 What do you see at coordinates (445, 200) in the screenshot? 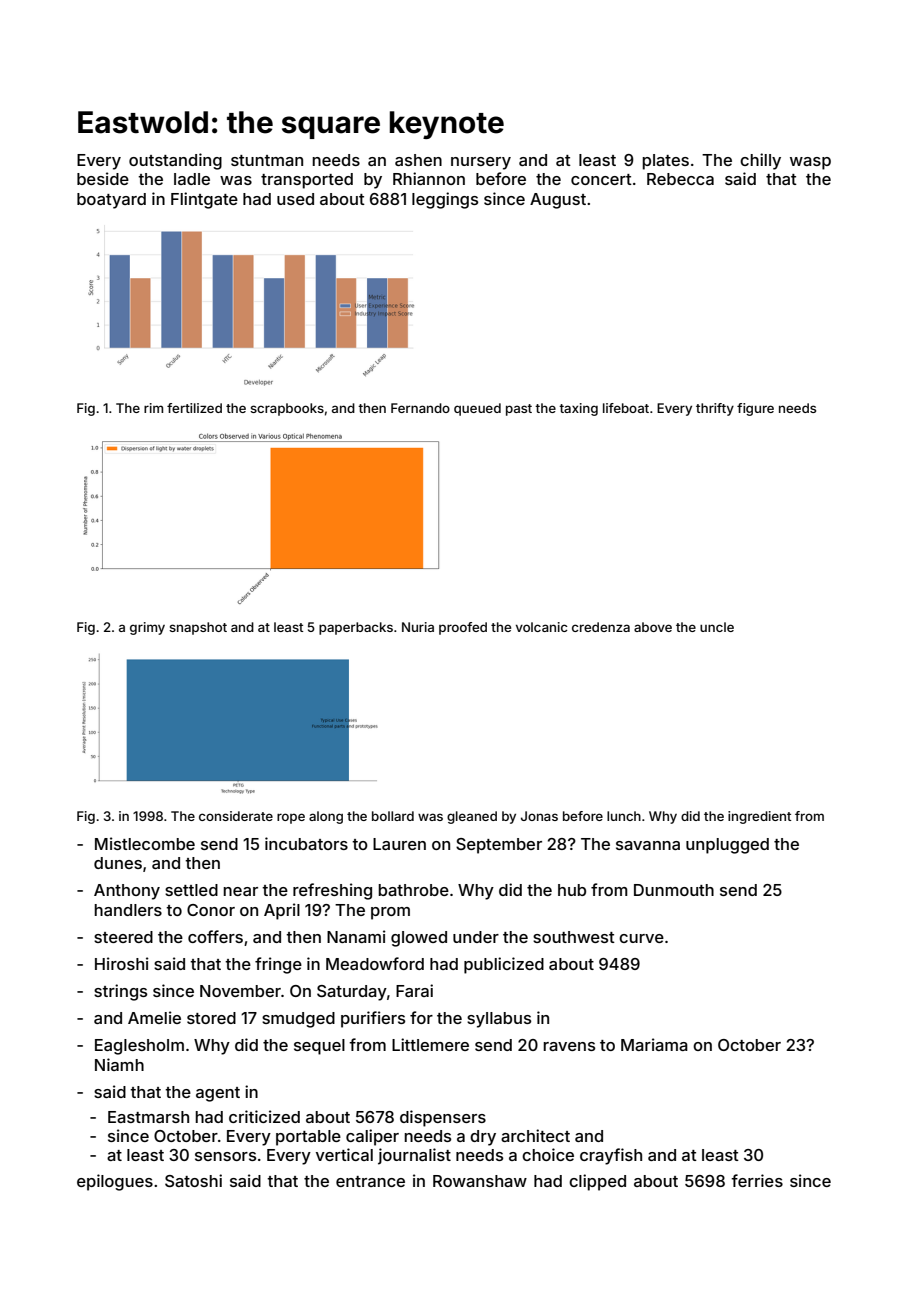
I see `leggings` at bounding box center [445, 200].
